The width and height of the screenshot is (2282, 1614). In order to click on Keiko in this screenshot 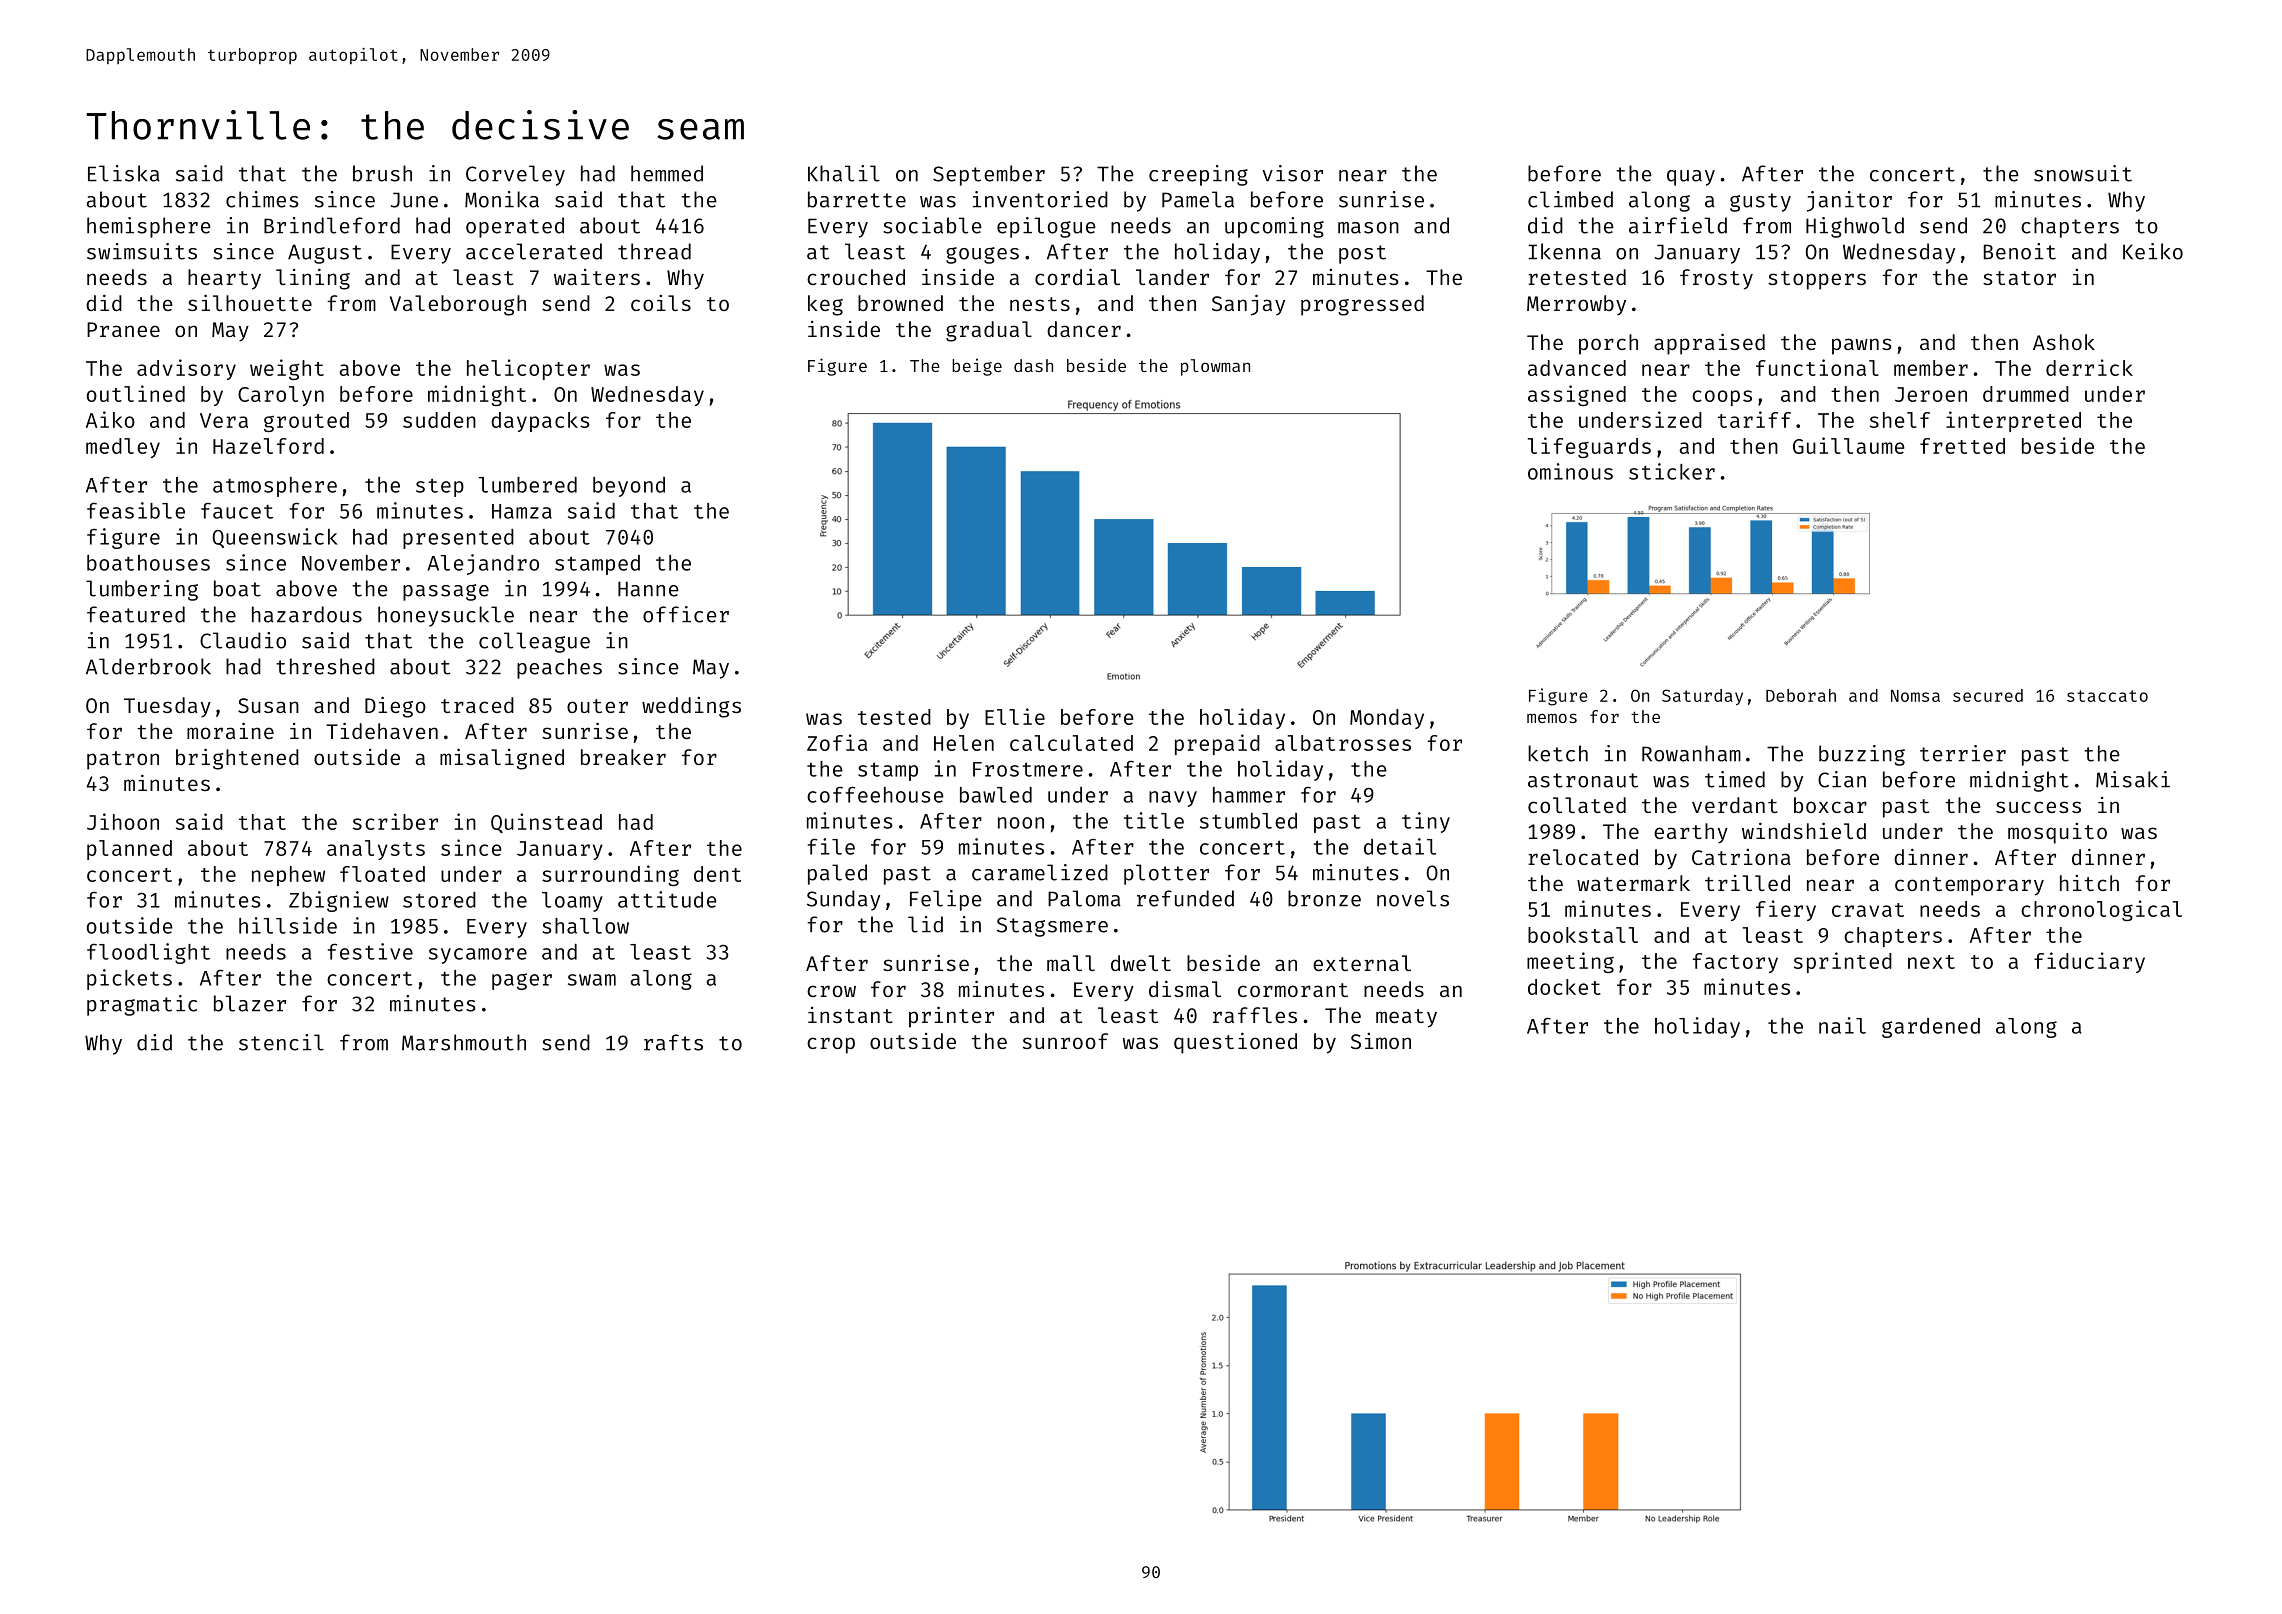, I will do `click(2153, 251)`.
